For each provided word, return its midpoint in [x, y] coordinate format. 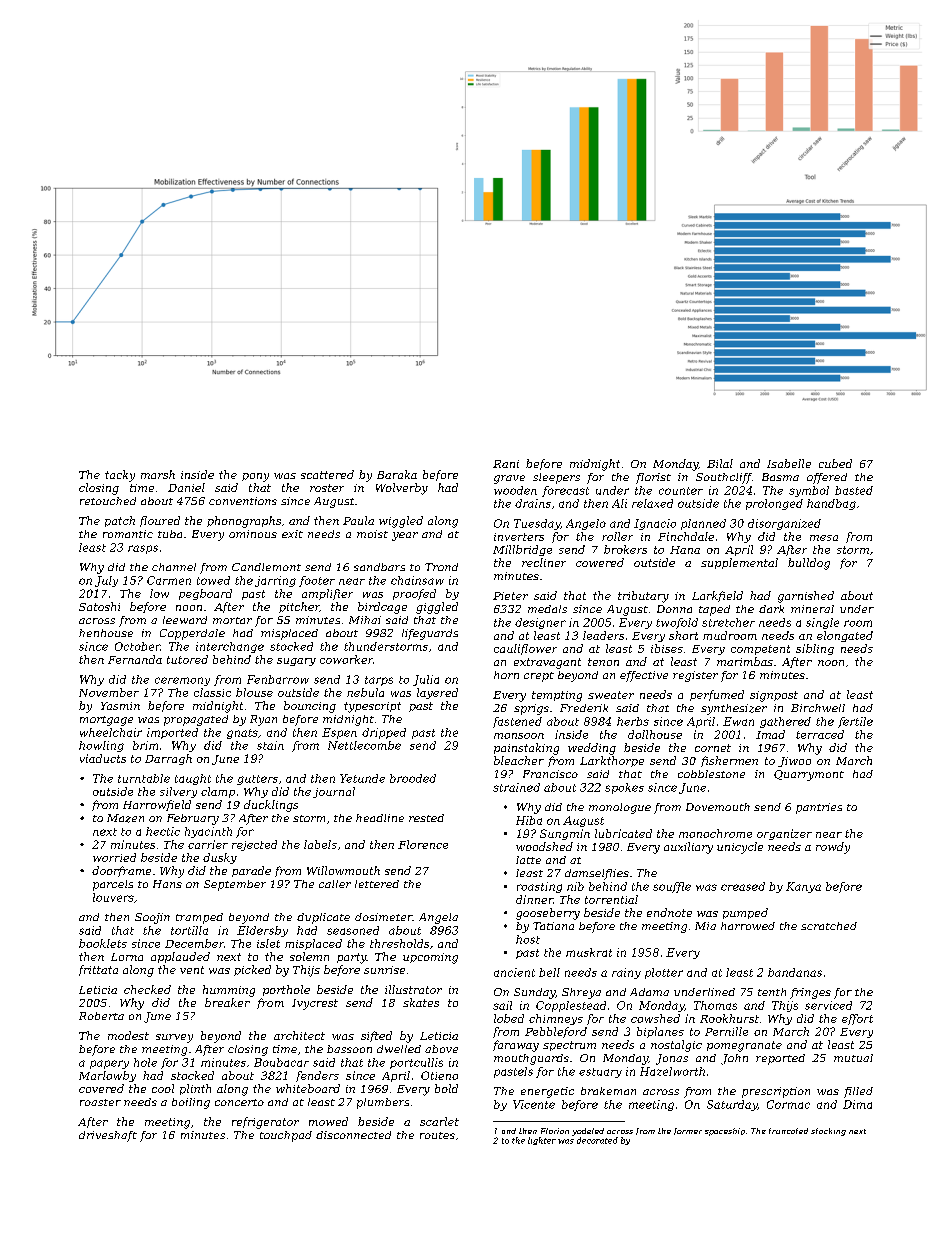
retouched [108, 501]
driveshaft [108, 1136]
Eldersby [262, 931]
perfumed [717, 695]
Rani [506, 464]
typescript [372, 707]
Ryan [263, 720]
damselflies [597, 874]
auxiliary [688, 848]
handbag [831, 504]
